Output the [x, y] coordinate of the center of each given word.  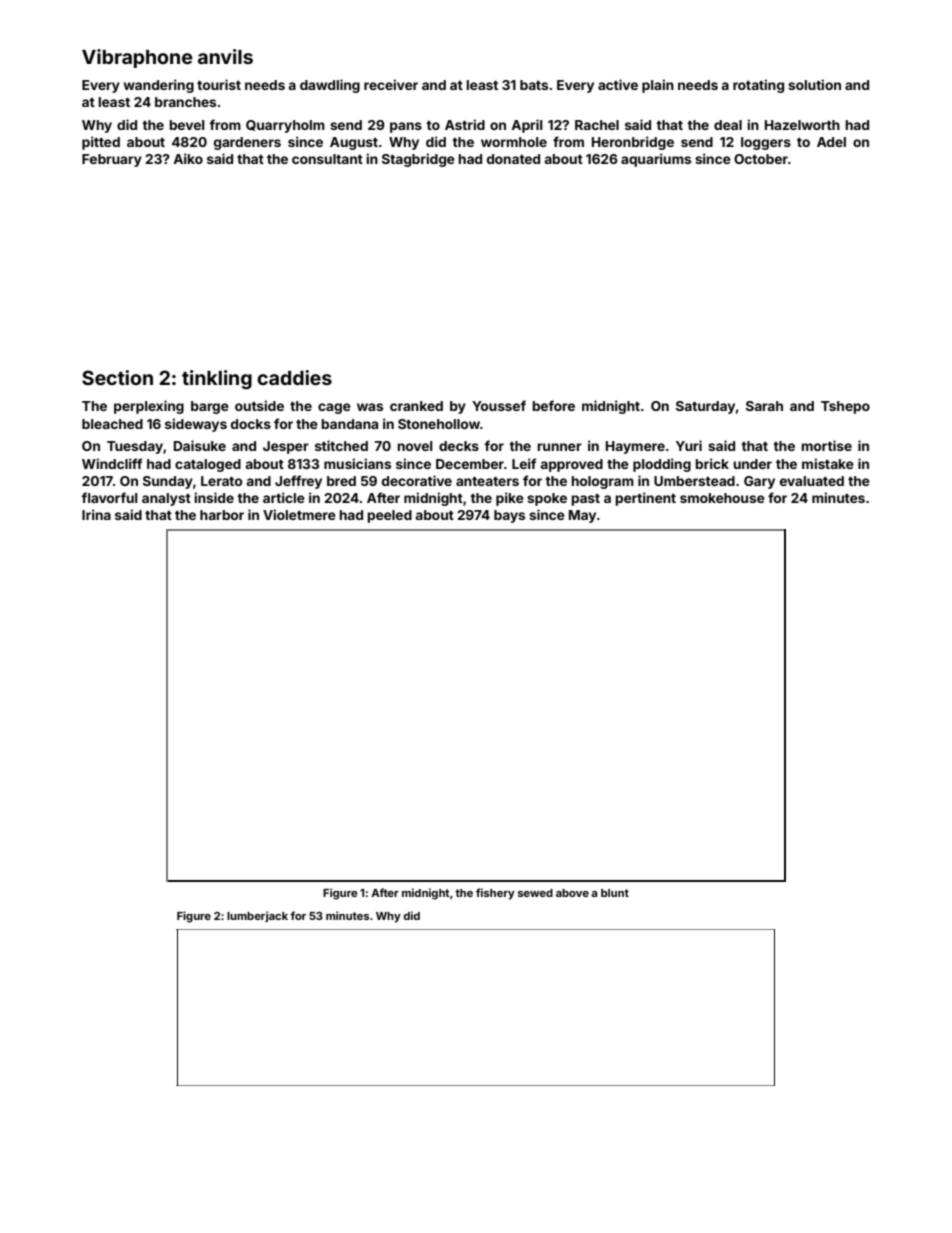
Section [117, 377]
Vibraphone [137, 58]
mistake [828, 463]
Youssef [499, 405]
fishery [495, 894]
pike [510, 499]
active [618, 84]
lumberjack [257, 916]
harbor [222, 515]
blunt [615, 893]
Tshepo [845, 407]
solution [814, 84]
